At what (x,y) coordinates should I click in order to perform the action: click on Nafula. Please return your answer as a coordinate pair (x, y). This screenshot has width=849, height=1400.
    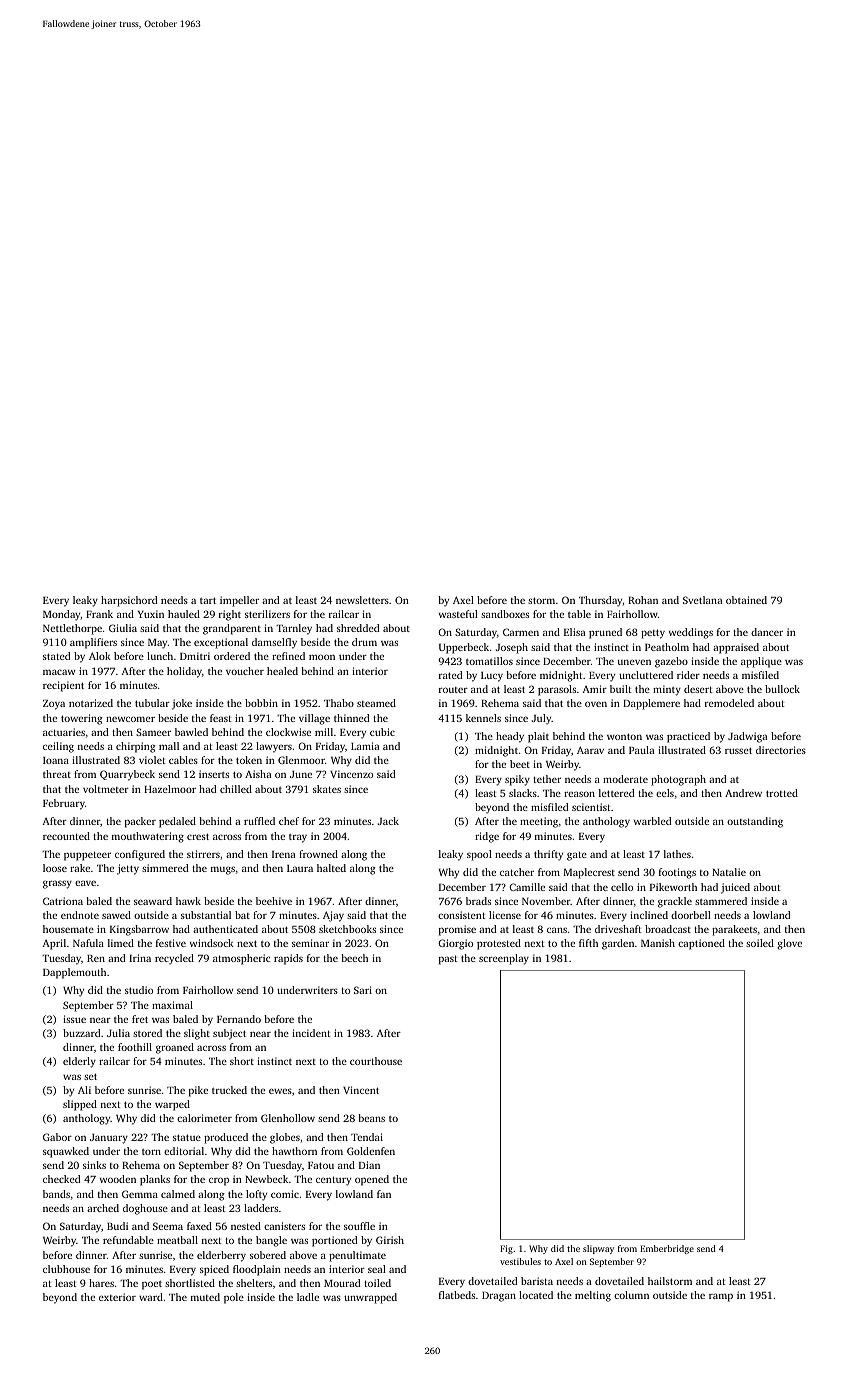
    Looking at the image, I should click on (88, 943).
